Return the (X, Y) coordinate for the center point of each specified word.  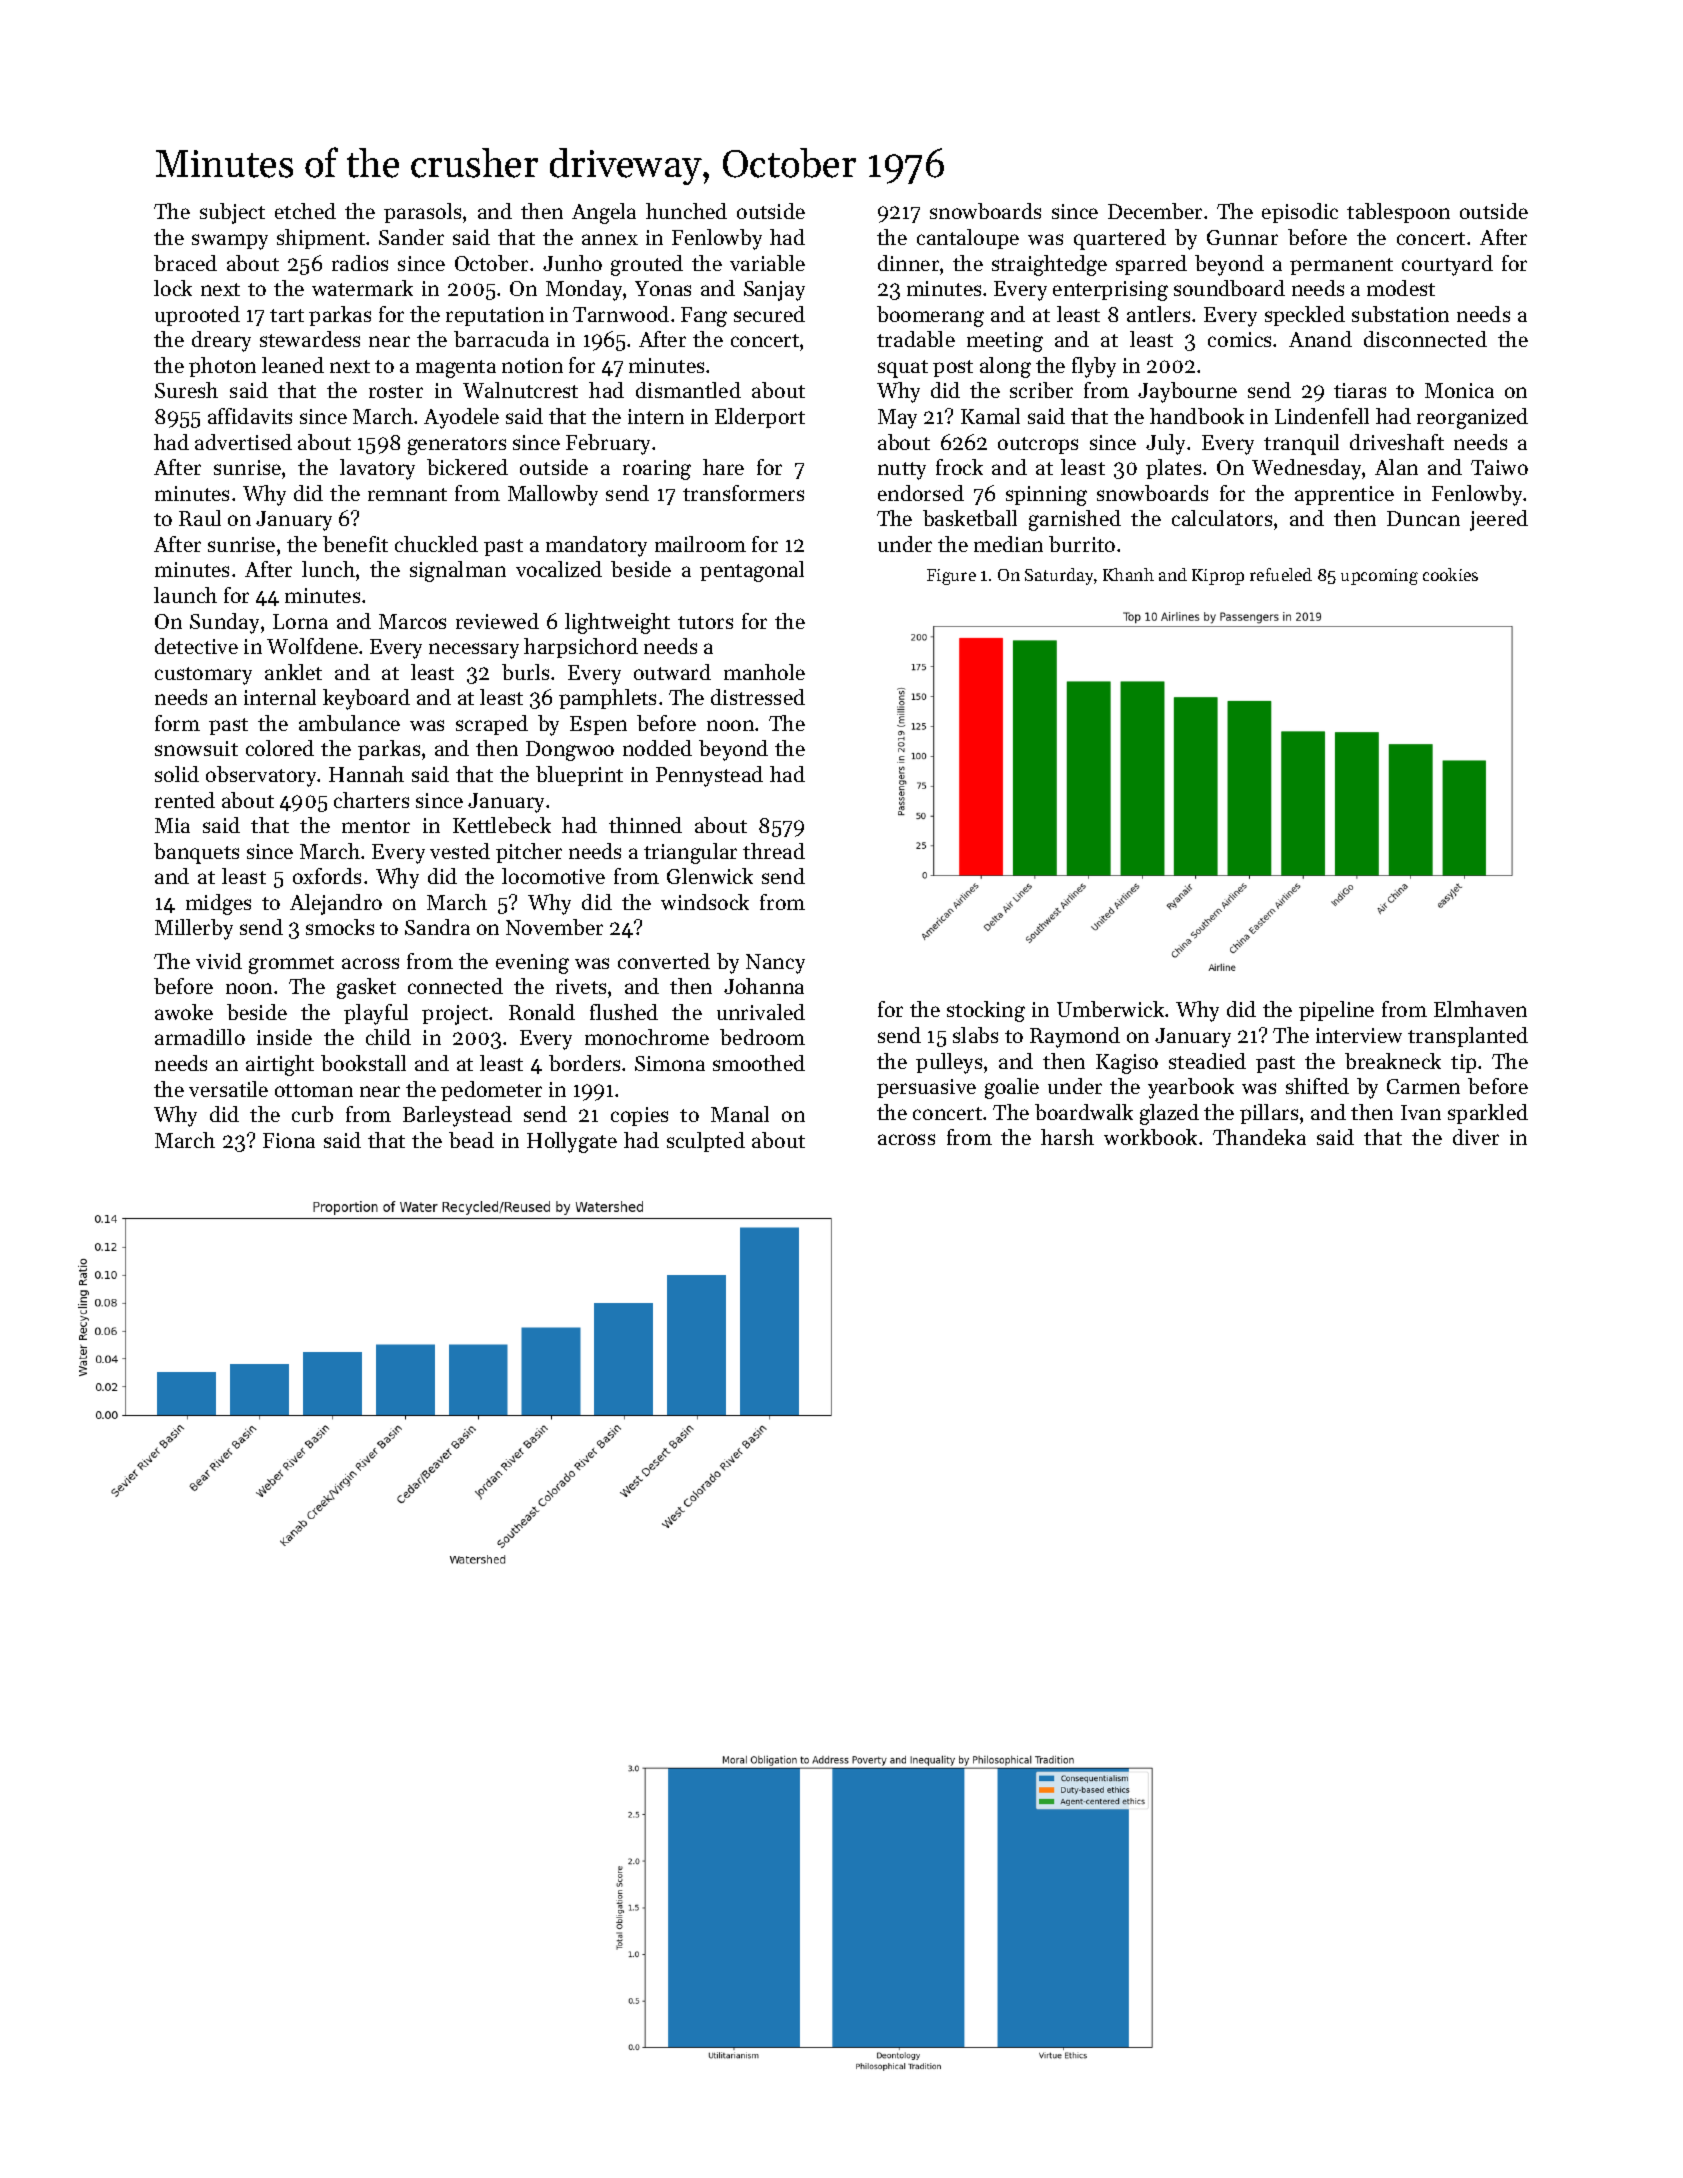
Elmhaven (1480, 1009)
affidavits (250, 416)
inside (284, 1037)
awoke (184, 1012)
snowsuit (196, 748)
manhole (764, 672)
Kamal (990, 416)
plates (1173, 469)
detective (196, 646)
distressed (758, 697)
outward (672, 672)
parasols (422, 213)
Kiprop (1218, 577)
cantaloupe (968, 239)
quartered (1120, 239)
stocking (986, 1011)
